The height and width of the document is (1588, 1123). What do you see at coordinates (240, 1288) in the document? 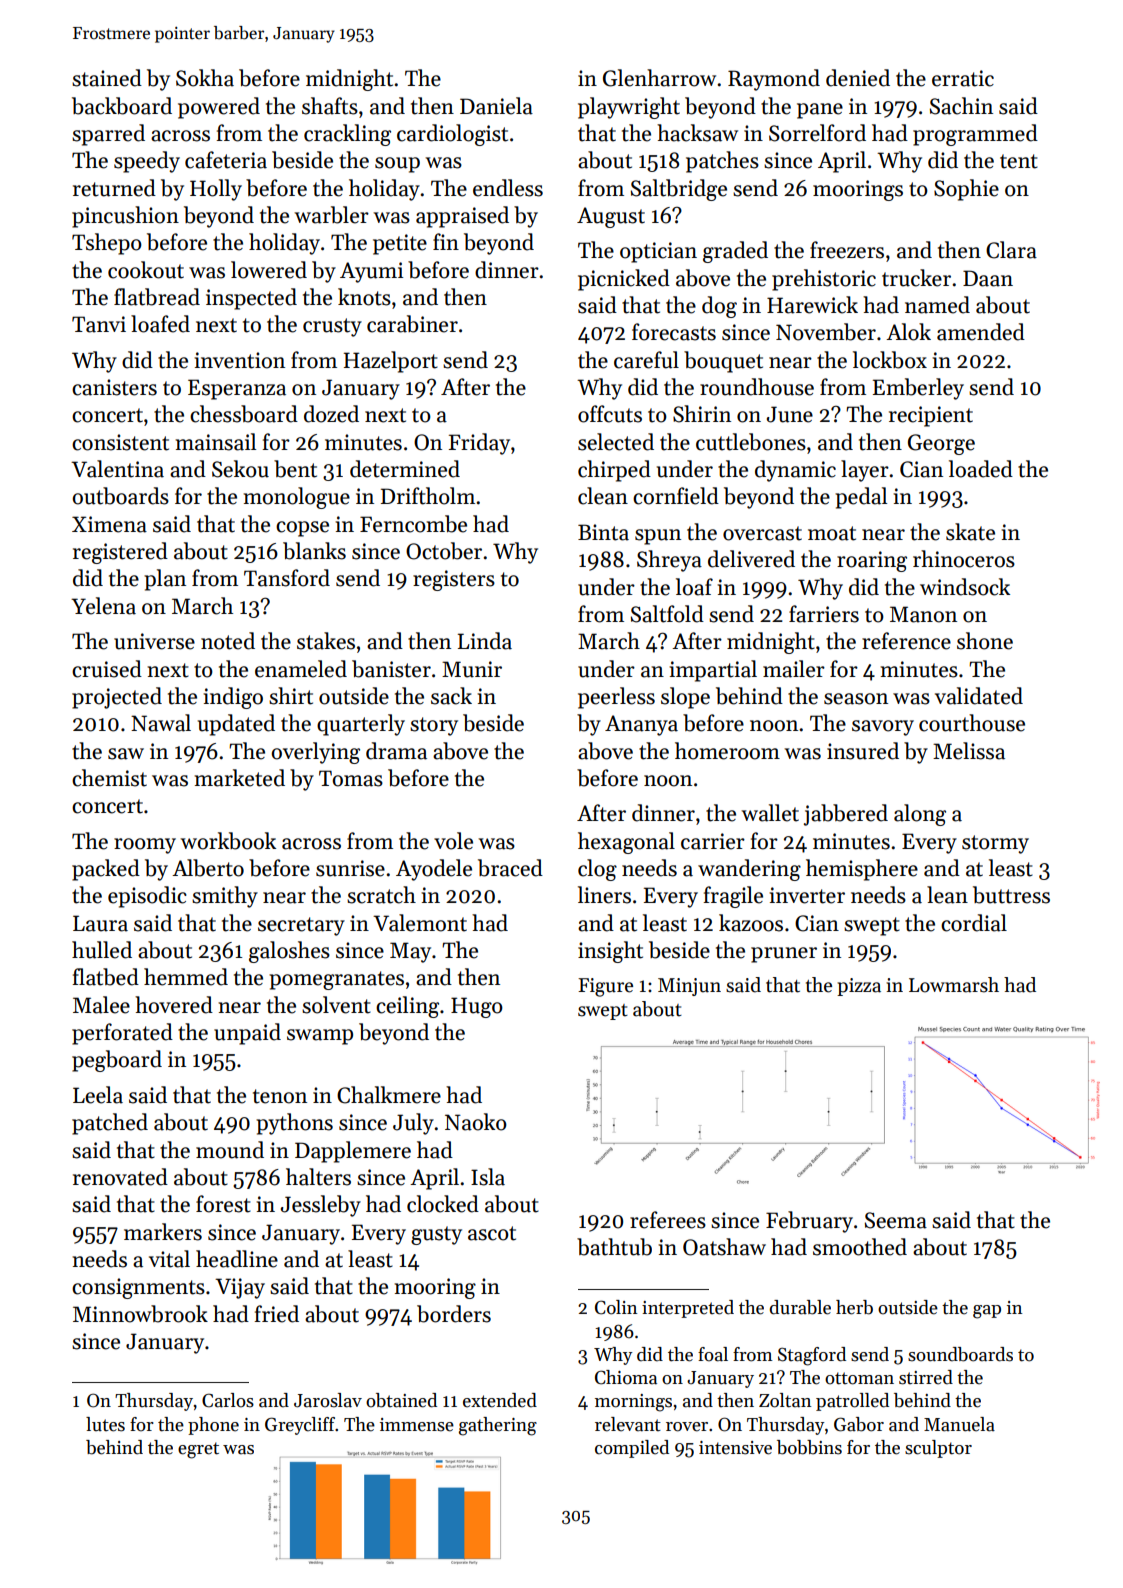
I see `Vijay` at bounding box center [240, 1288].
